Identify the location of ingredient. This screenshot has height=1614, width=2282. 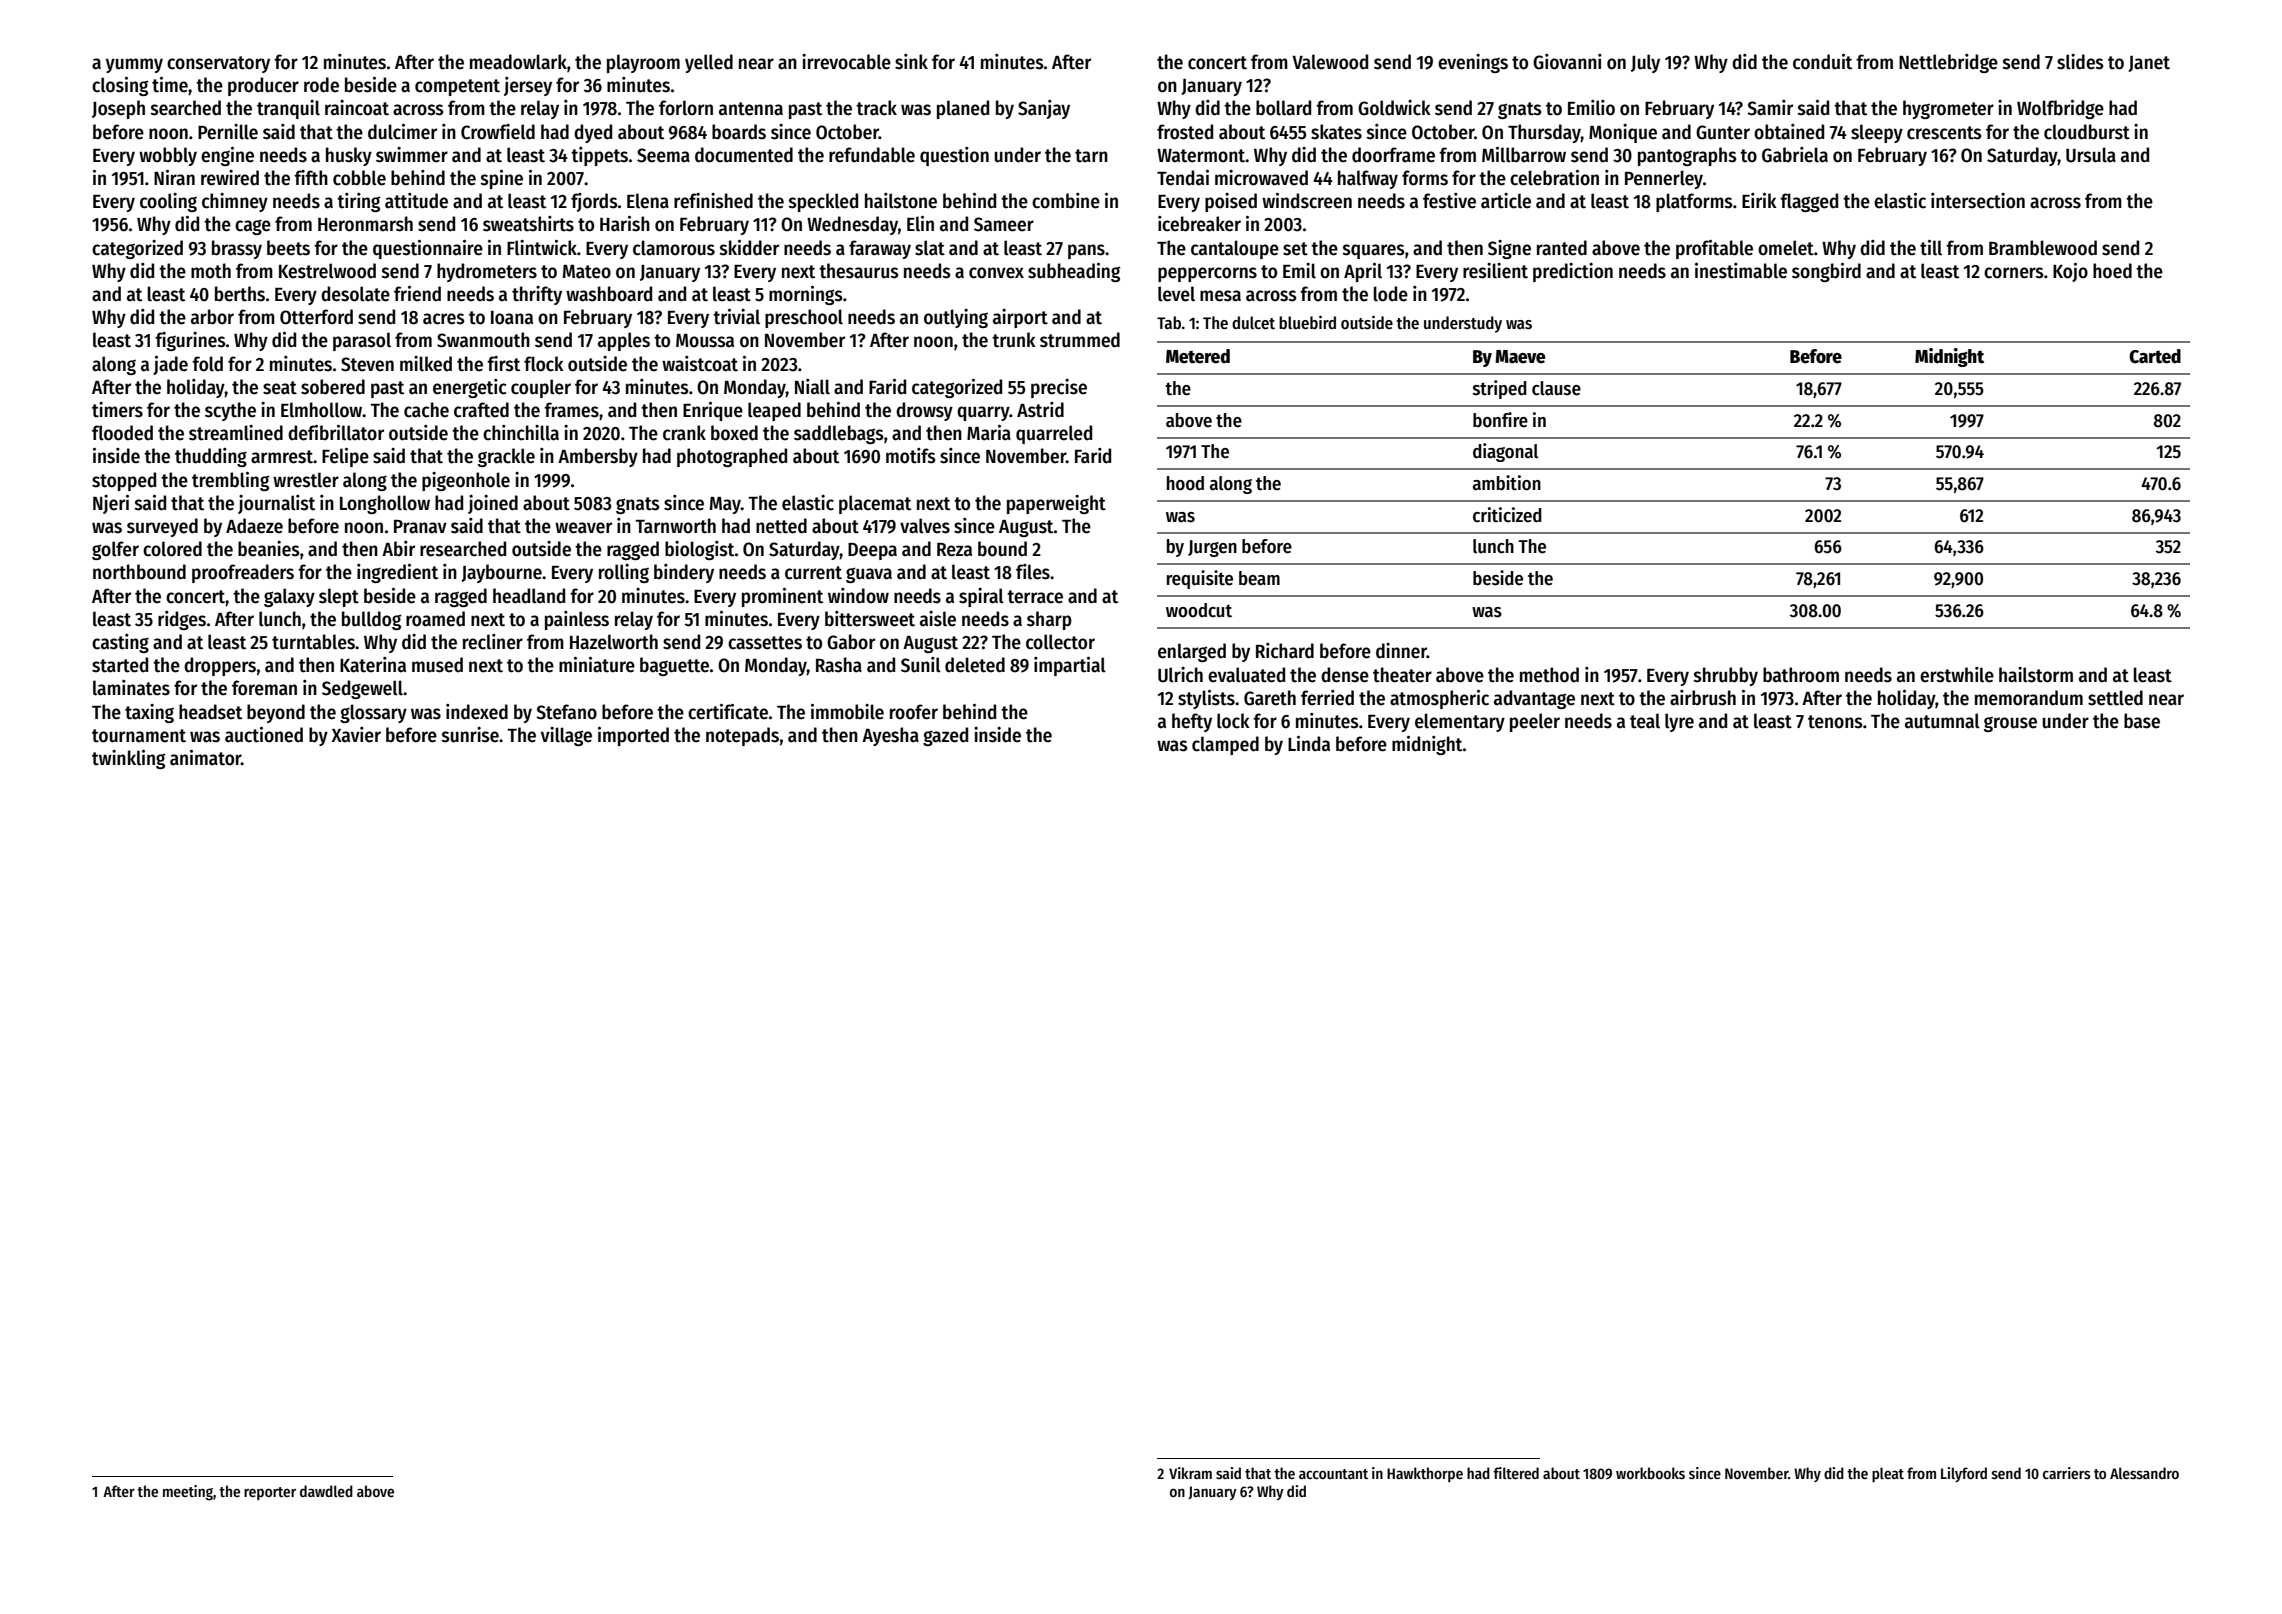
(397, 573).
